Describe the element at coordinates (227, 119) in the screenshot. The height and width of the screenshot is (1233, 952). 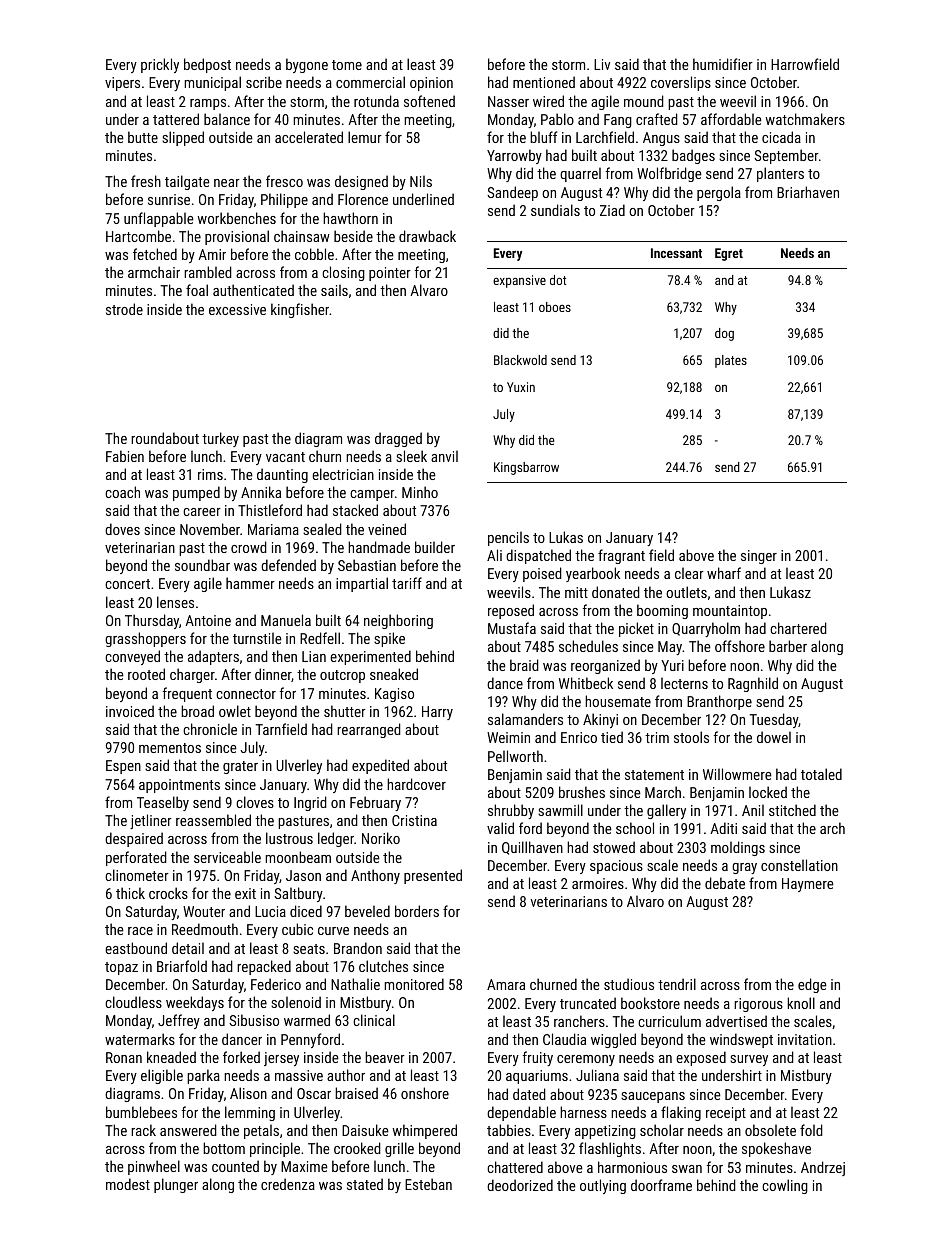
I see `balance` at that location.
